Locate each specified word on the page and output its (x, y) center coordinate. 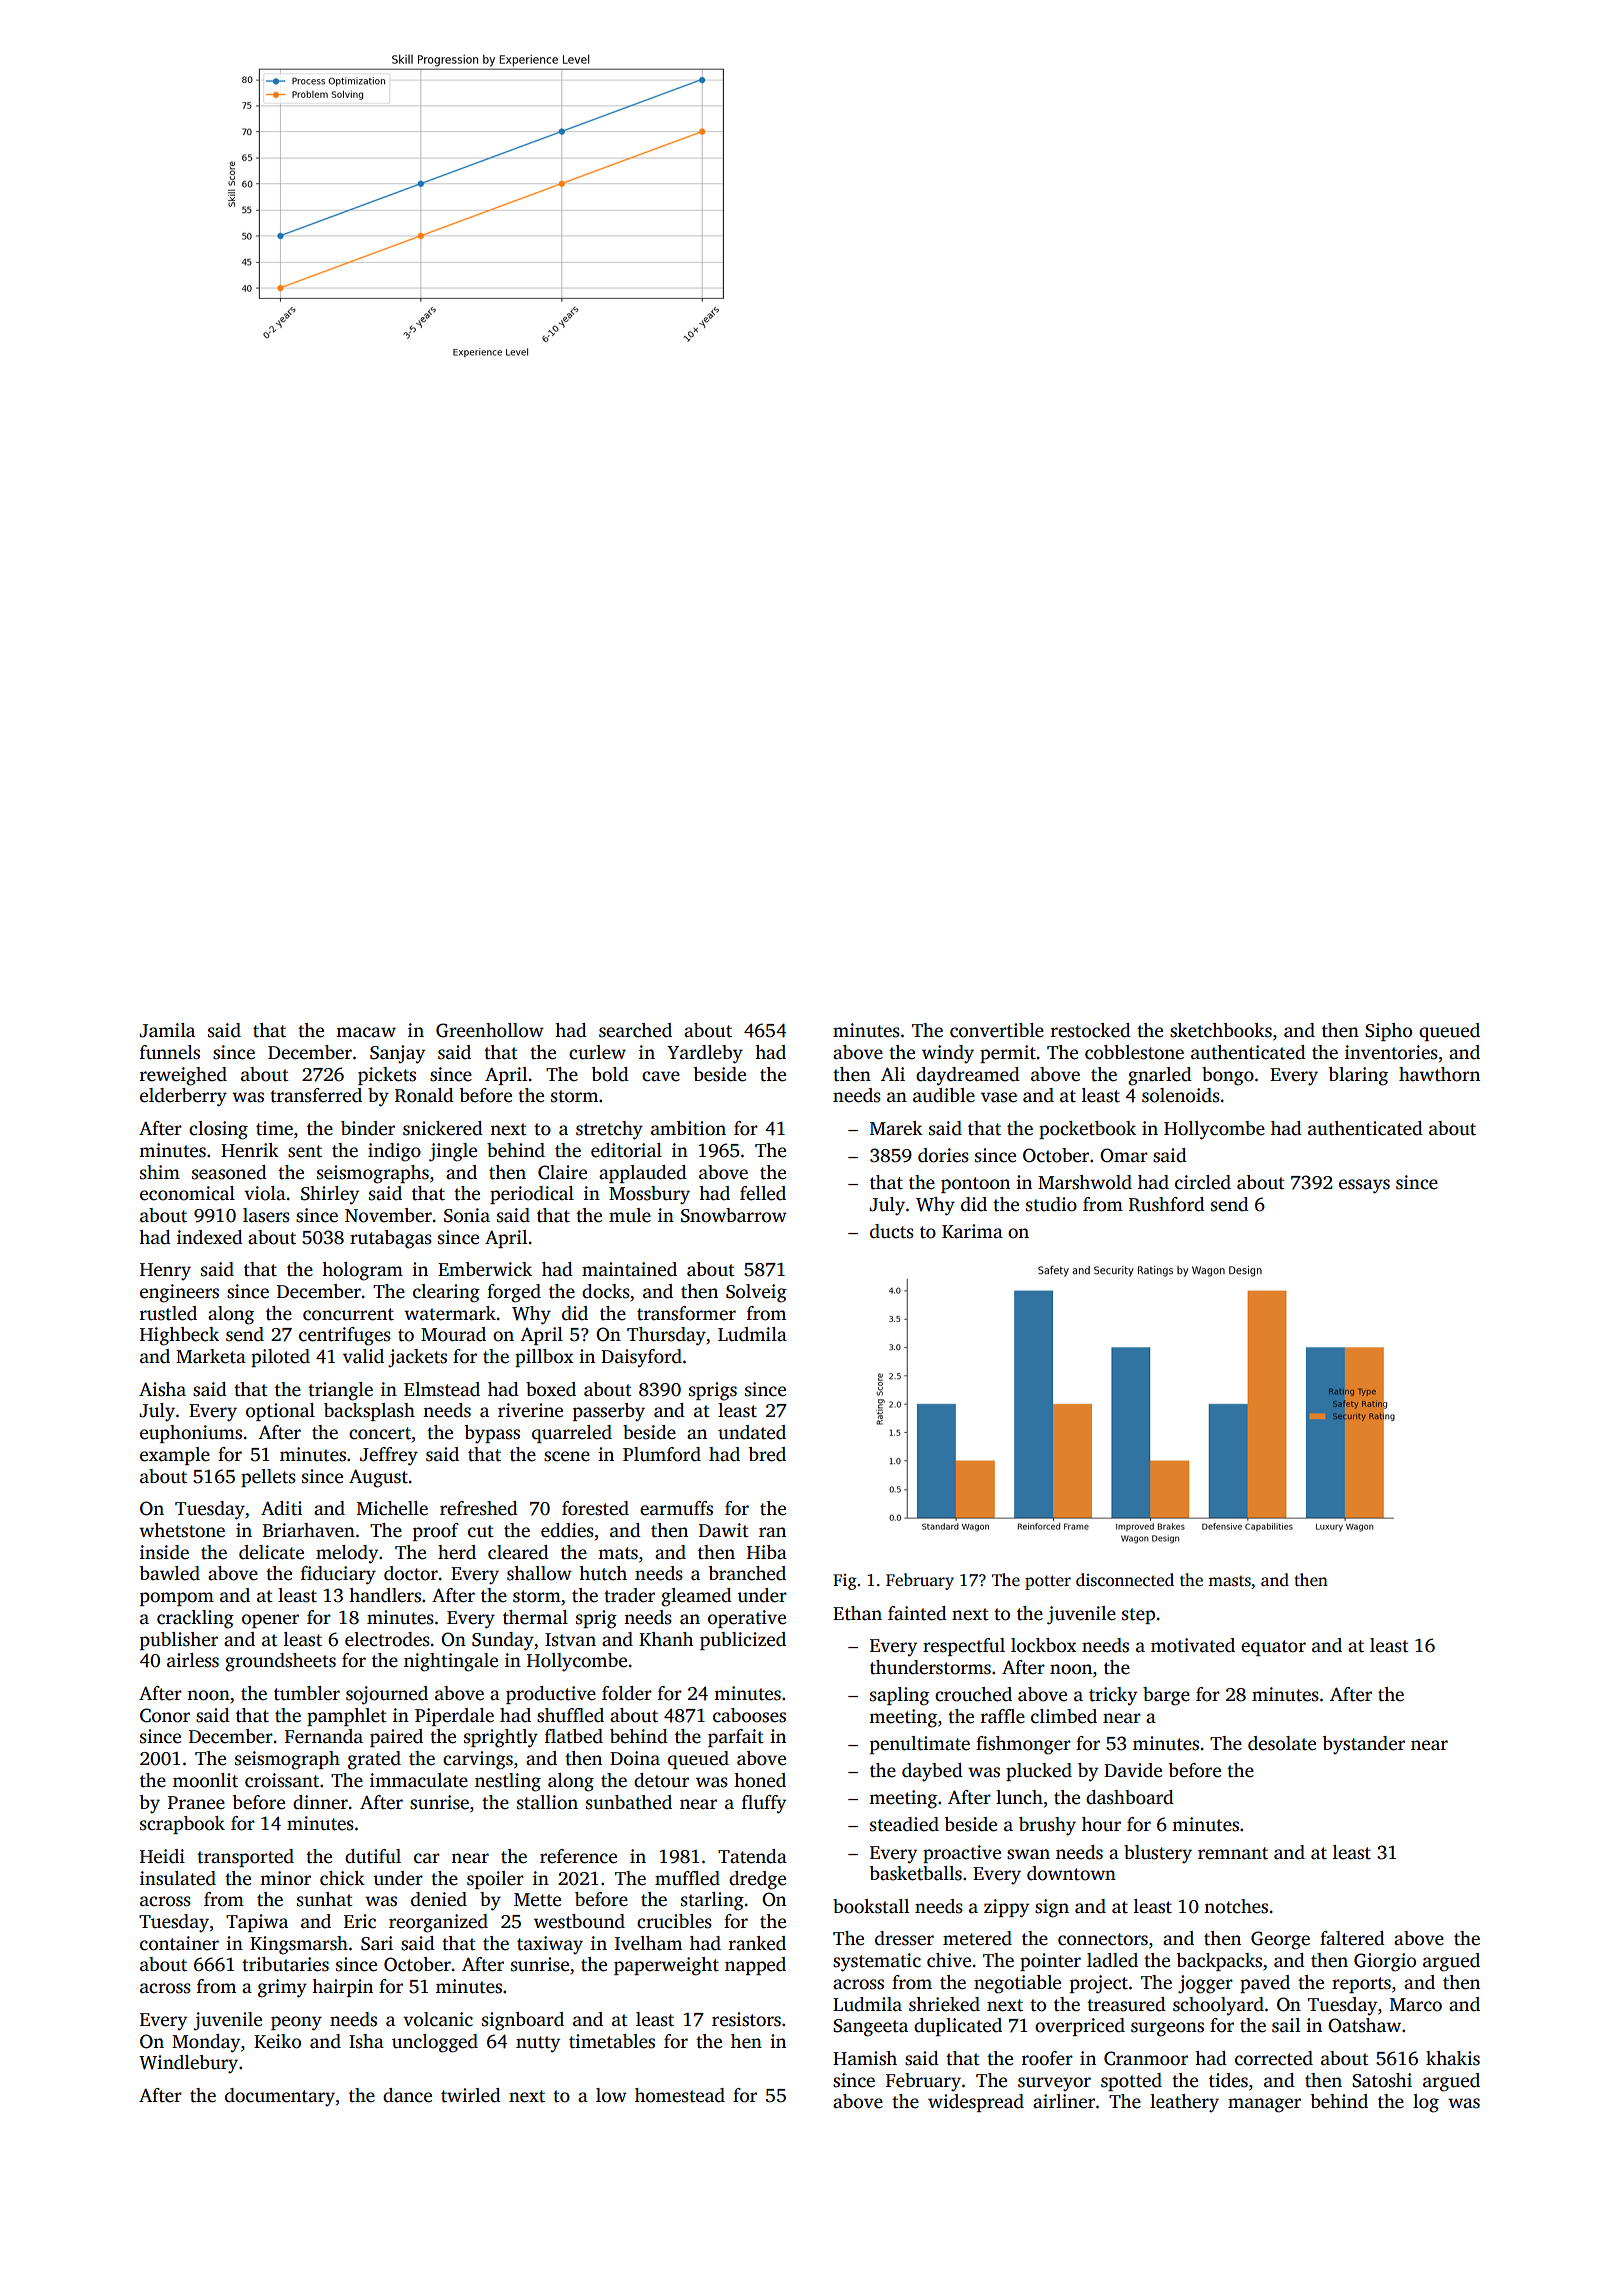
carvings (478, 1760)
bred (767, 1454)
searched (635, 1030)
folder (627, 1693)
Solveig (756, 1293)
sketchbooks (1221, 1030)
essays (1364, 1186)
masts (1229, 1581)
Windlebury (188, 2064)
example (175, 1456)
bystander (1364, 1745)
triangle (340, 1391)
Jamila (167, 1030)
